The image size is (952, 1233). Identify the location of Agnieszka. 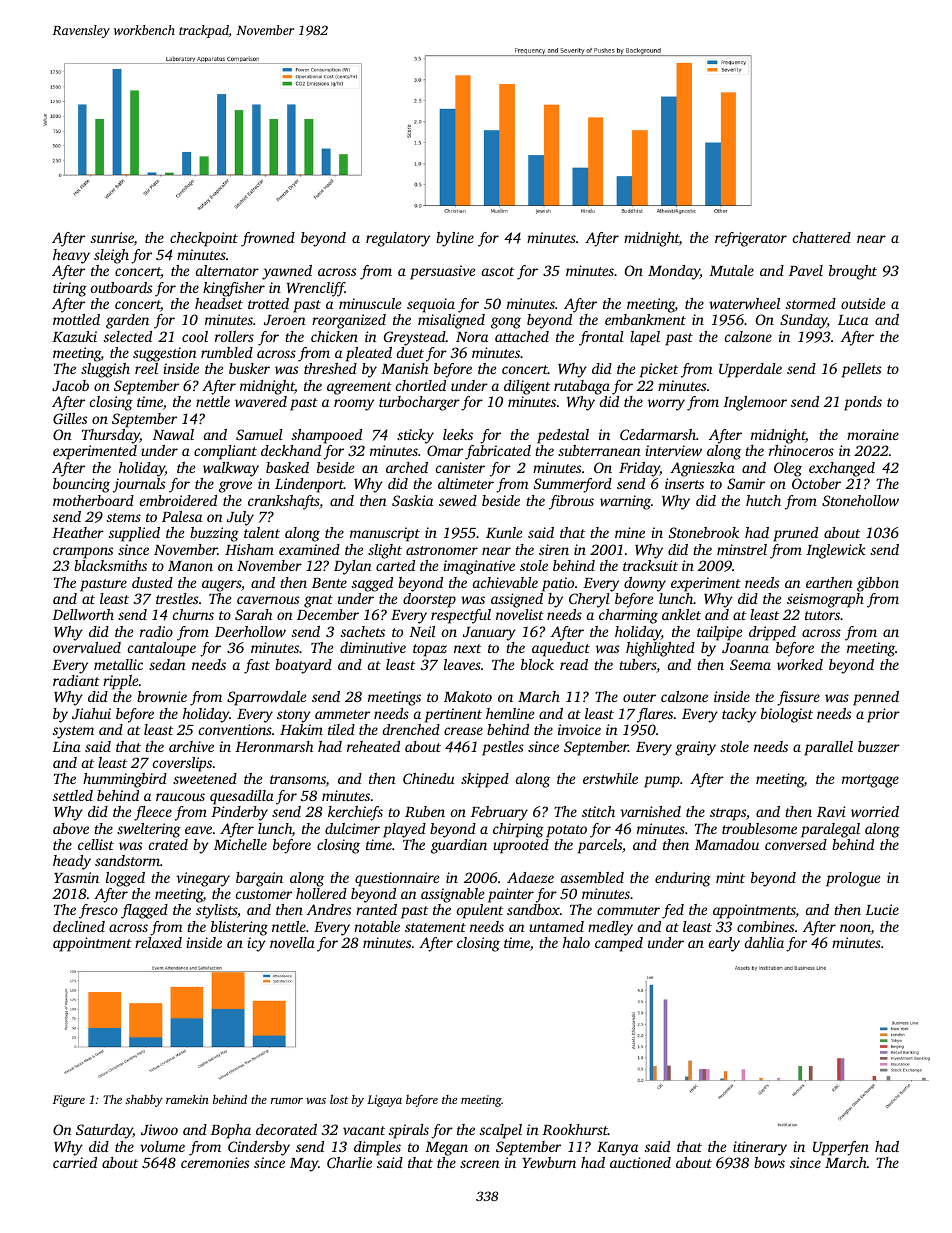
(702, 469).
